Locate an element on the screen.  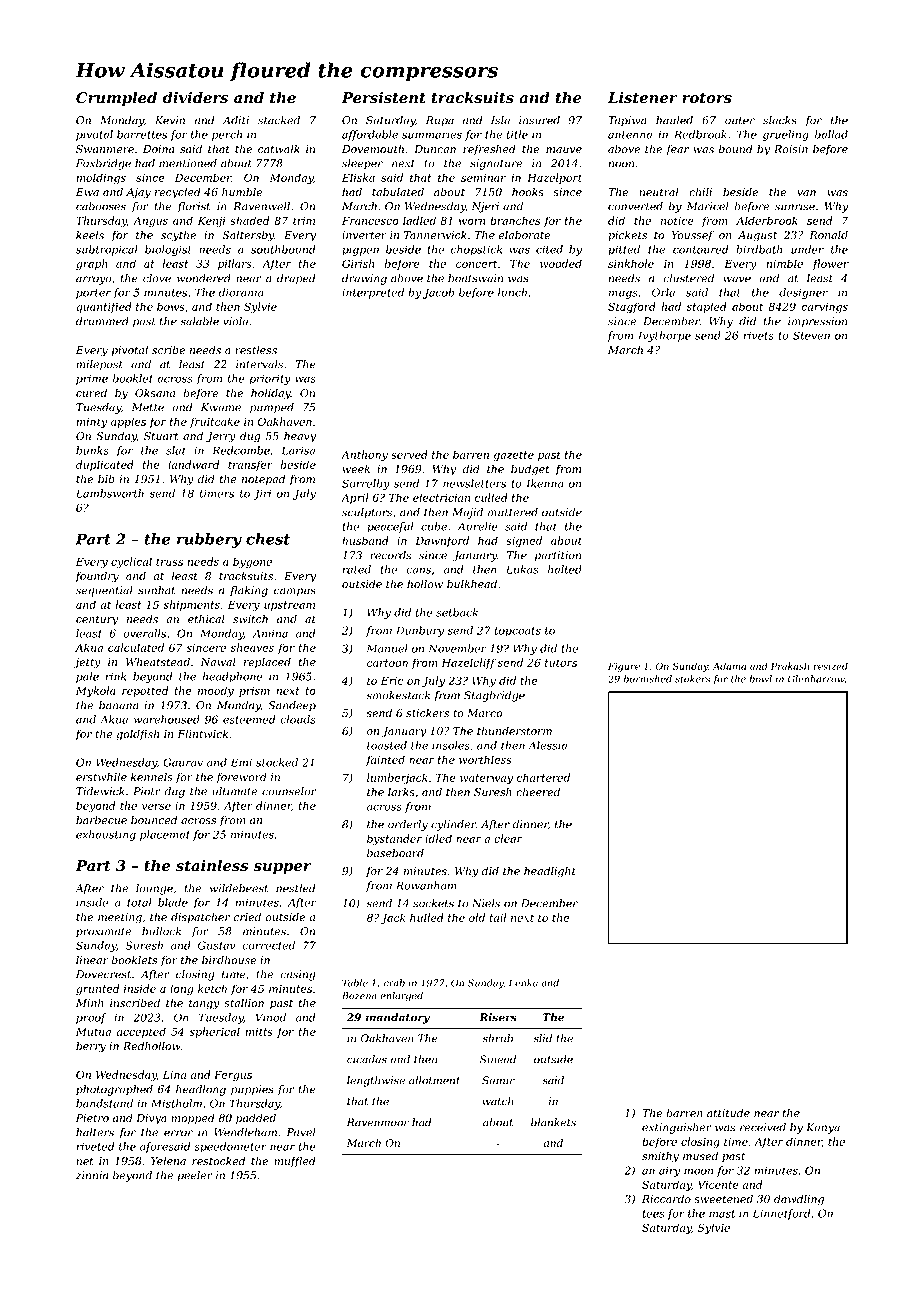
Roisin is located at coordinates (791, 149).
